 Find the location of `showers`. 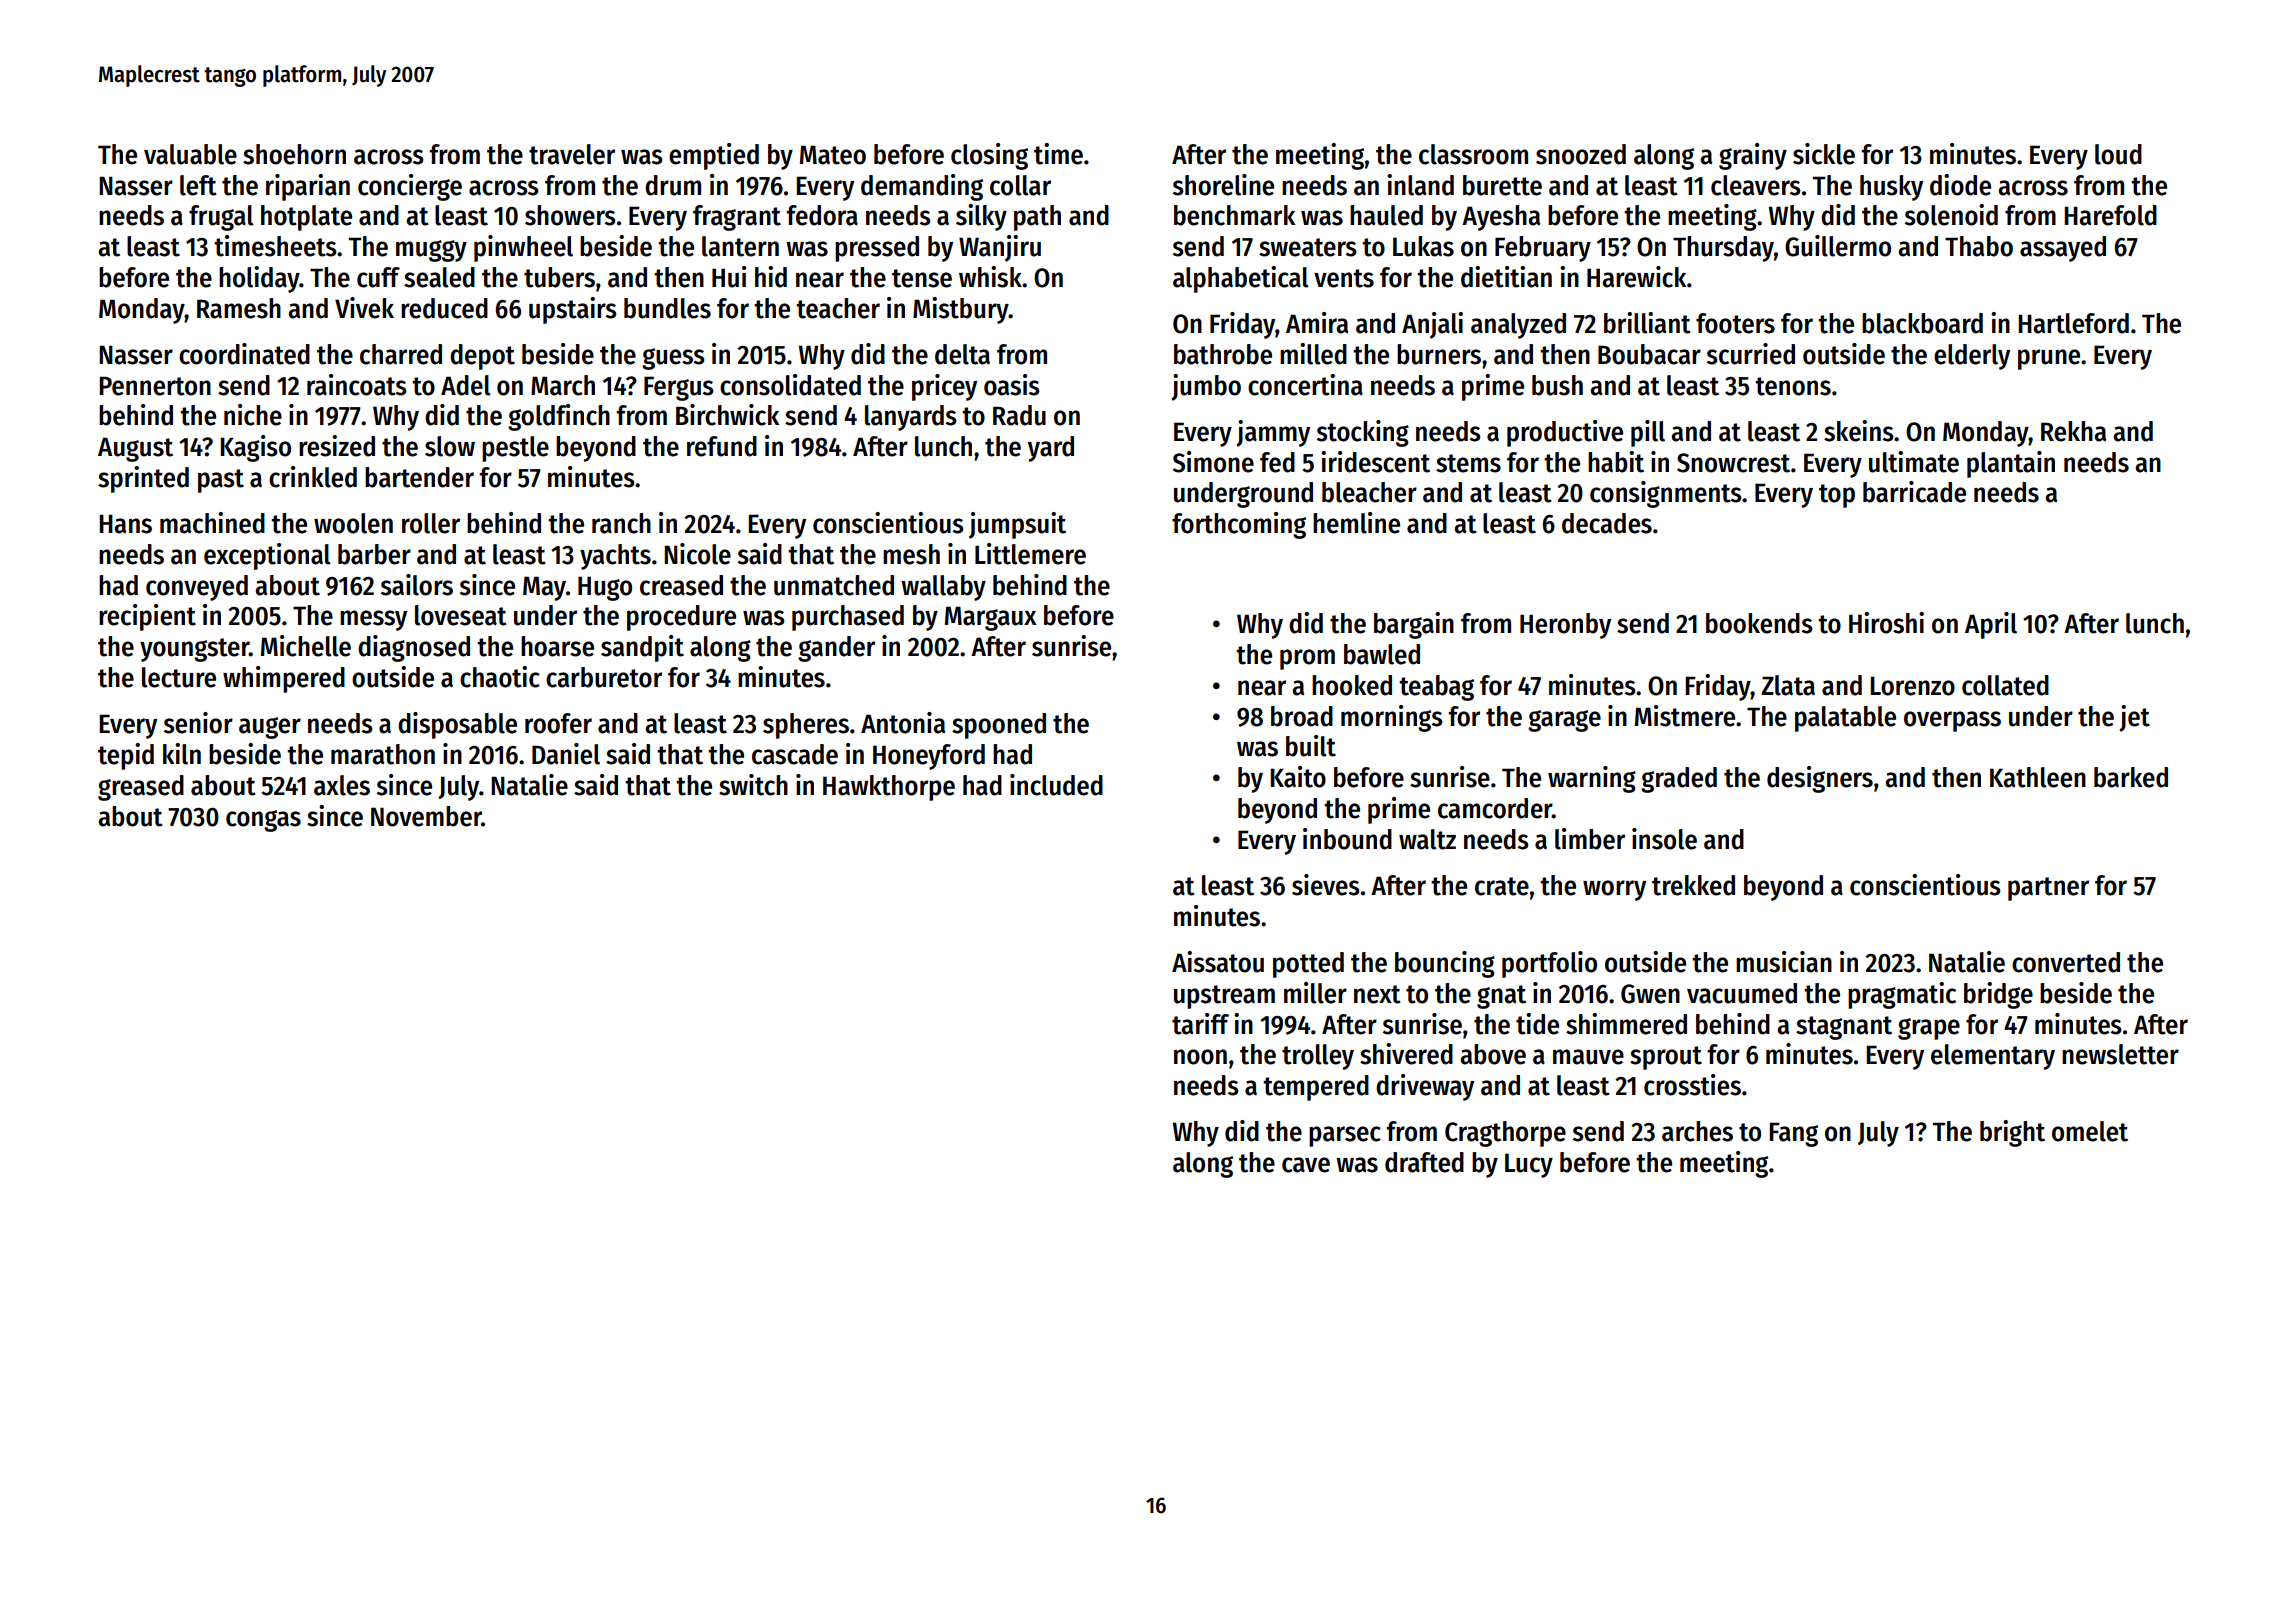

showers is located at coordinates (570, 215).
